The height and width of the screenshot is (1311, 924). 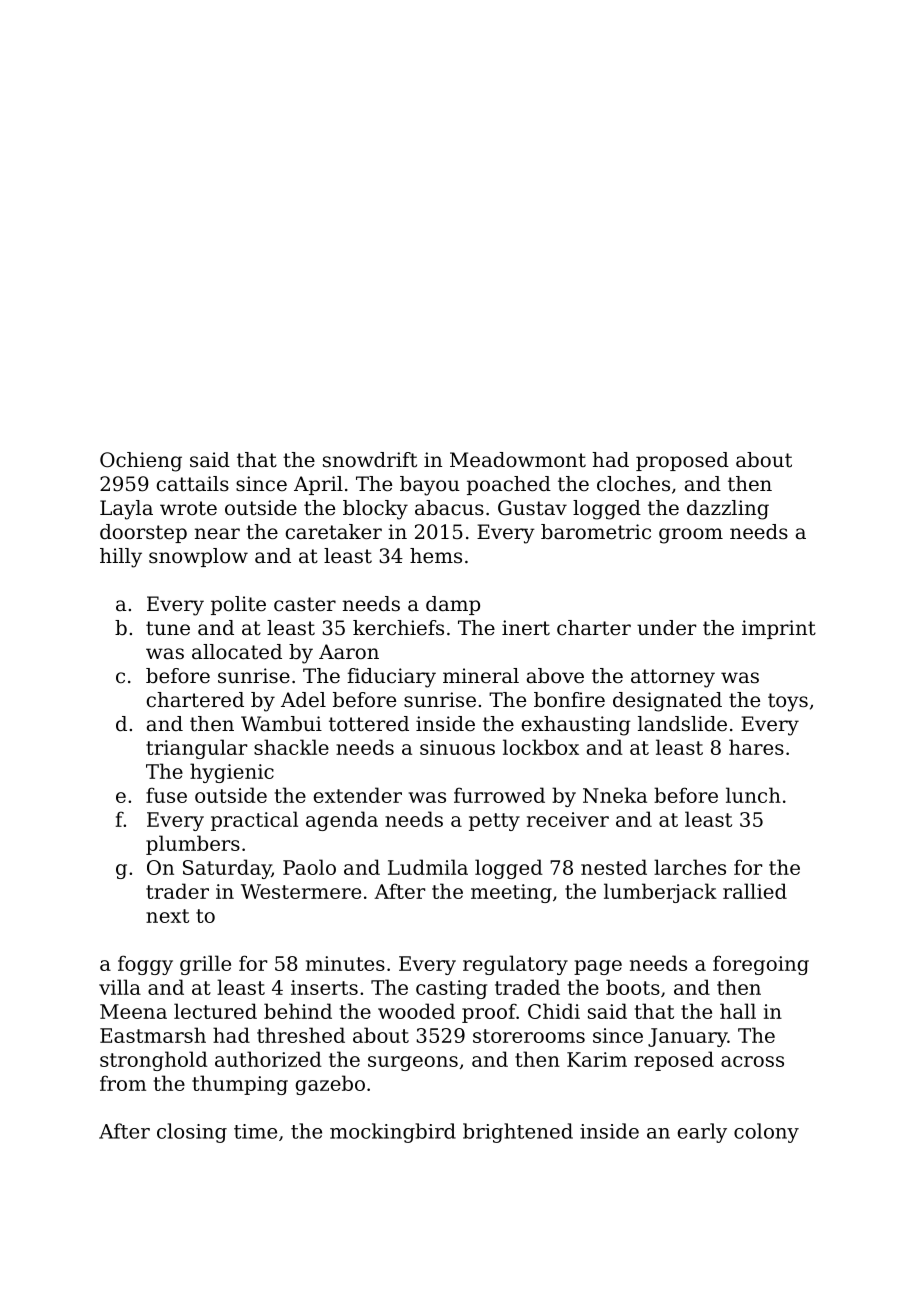 What do you see at coordinates (555, 676) in the screenshot?
I see `above` at bounding box center [555, 676].
